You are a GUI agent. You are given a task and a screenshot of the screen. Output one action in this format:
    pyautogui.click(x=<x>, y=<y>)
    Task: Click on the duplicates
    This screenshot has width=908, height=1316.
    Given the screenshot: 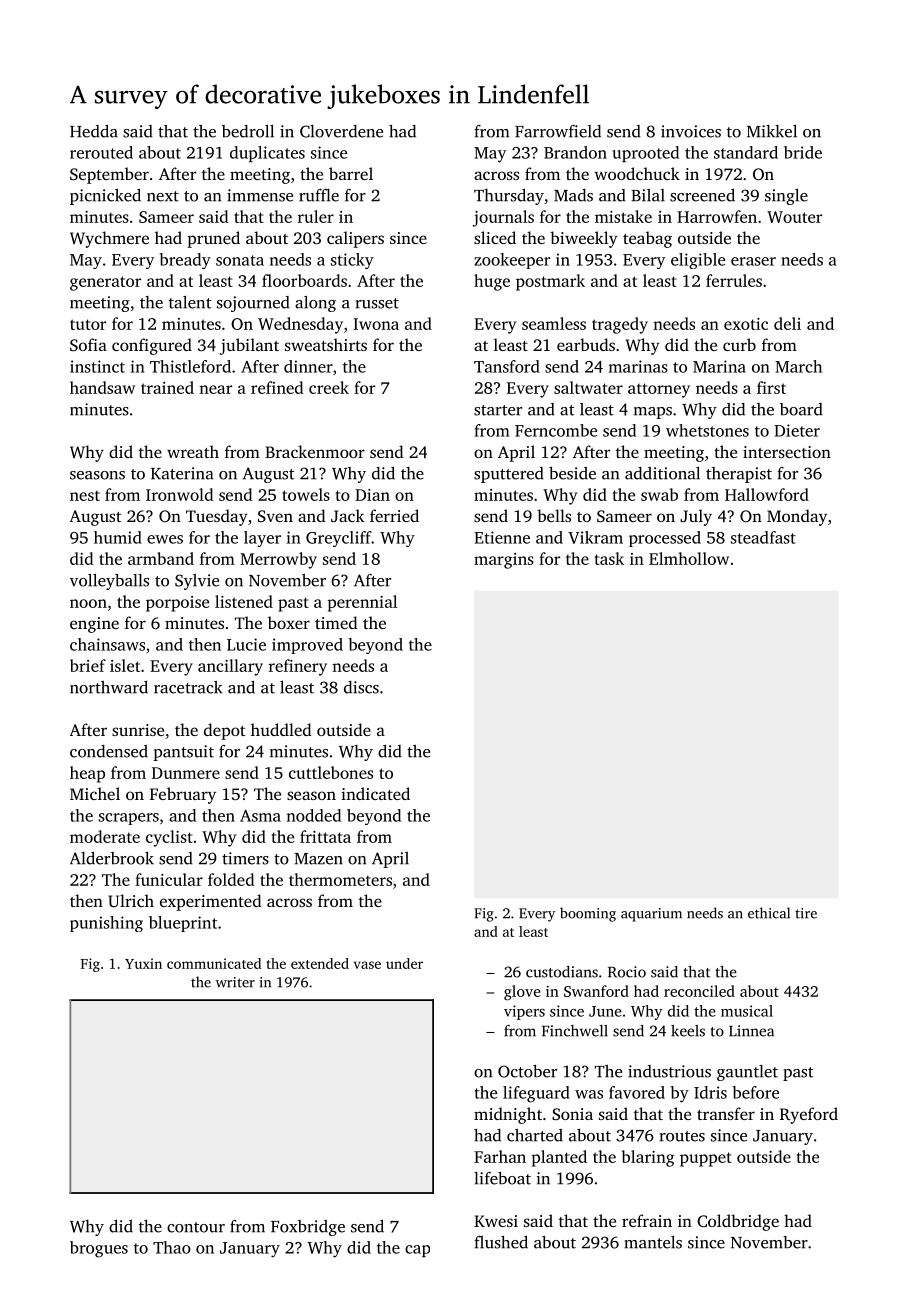 What is the action you would take?
    pyautogui.click(x=267, y=154)
